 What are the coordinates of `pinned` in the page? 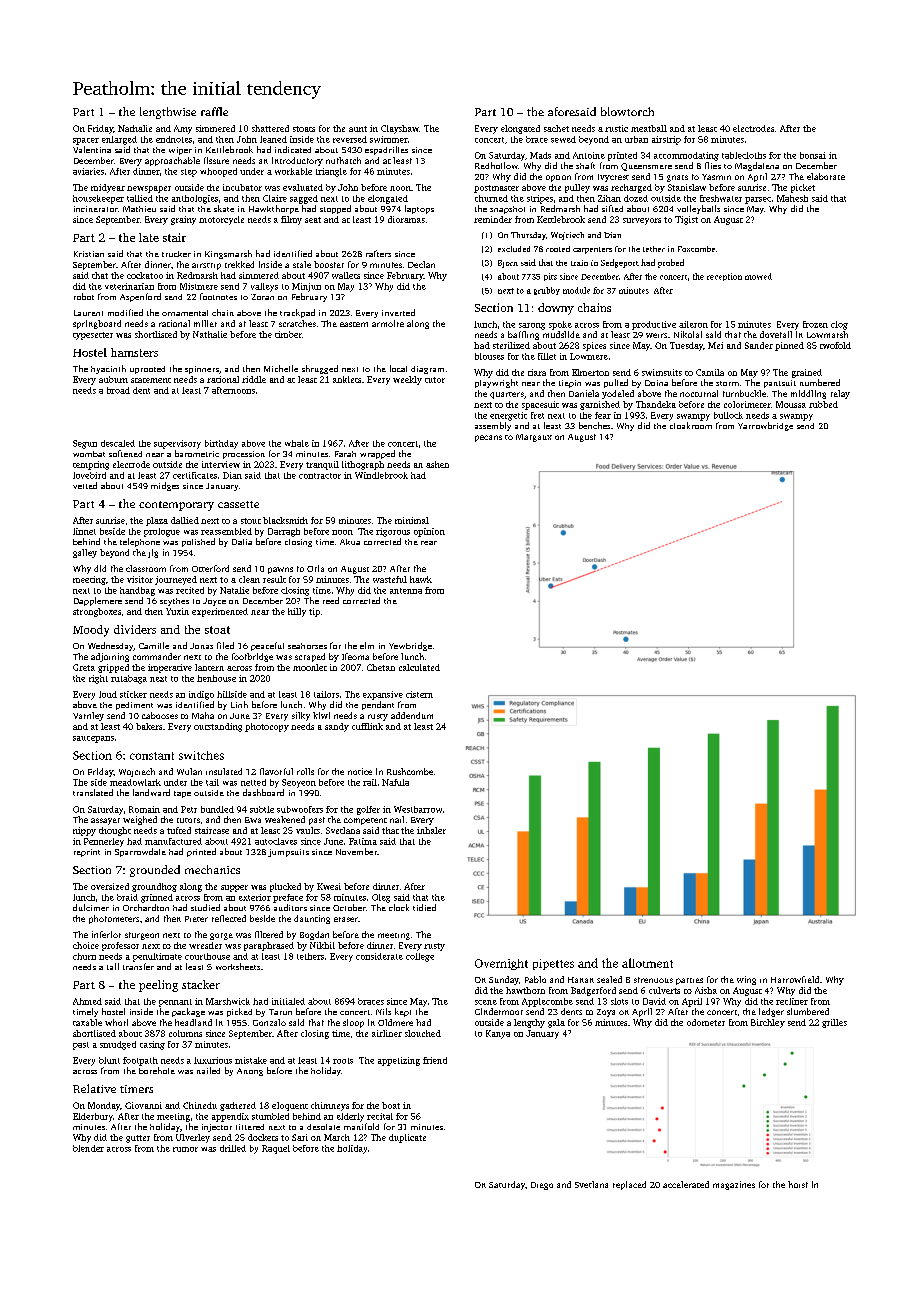 It's located at (789, 346).
